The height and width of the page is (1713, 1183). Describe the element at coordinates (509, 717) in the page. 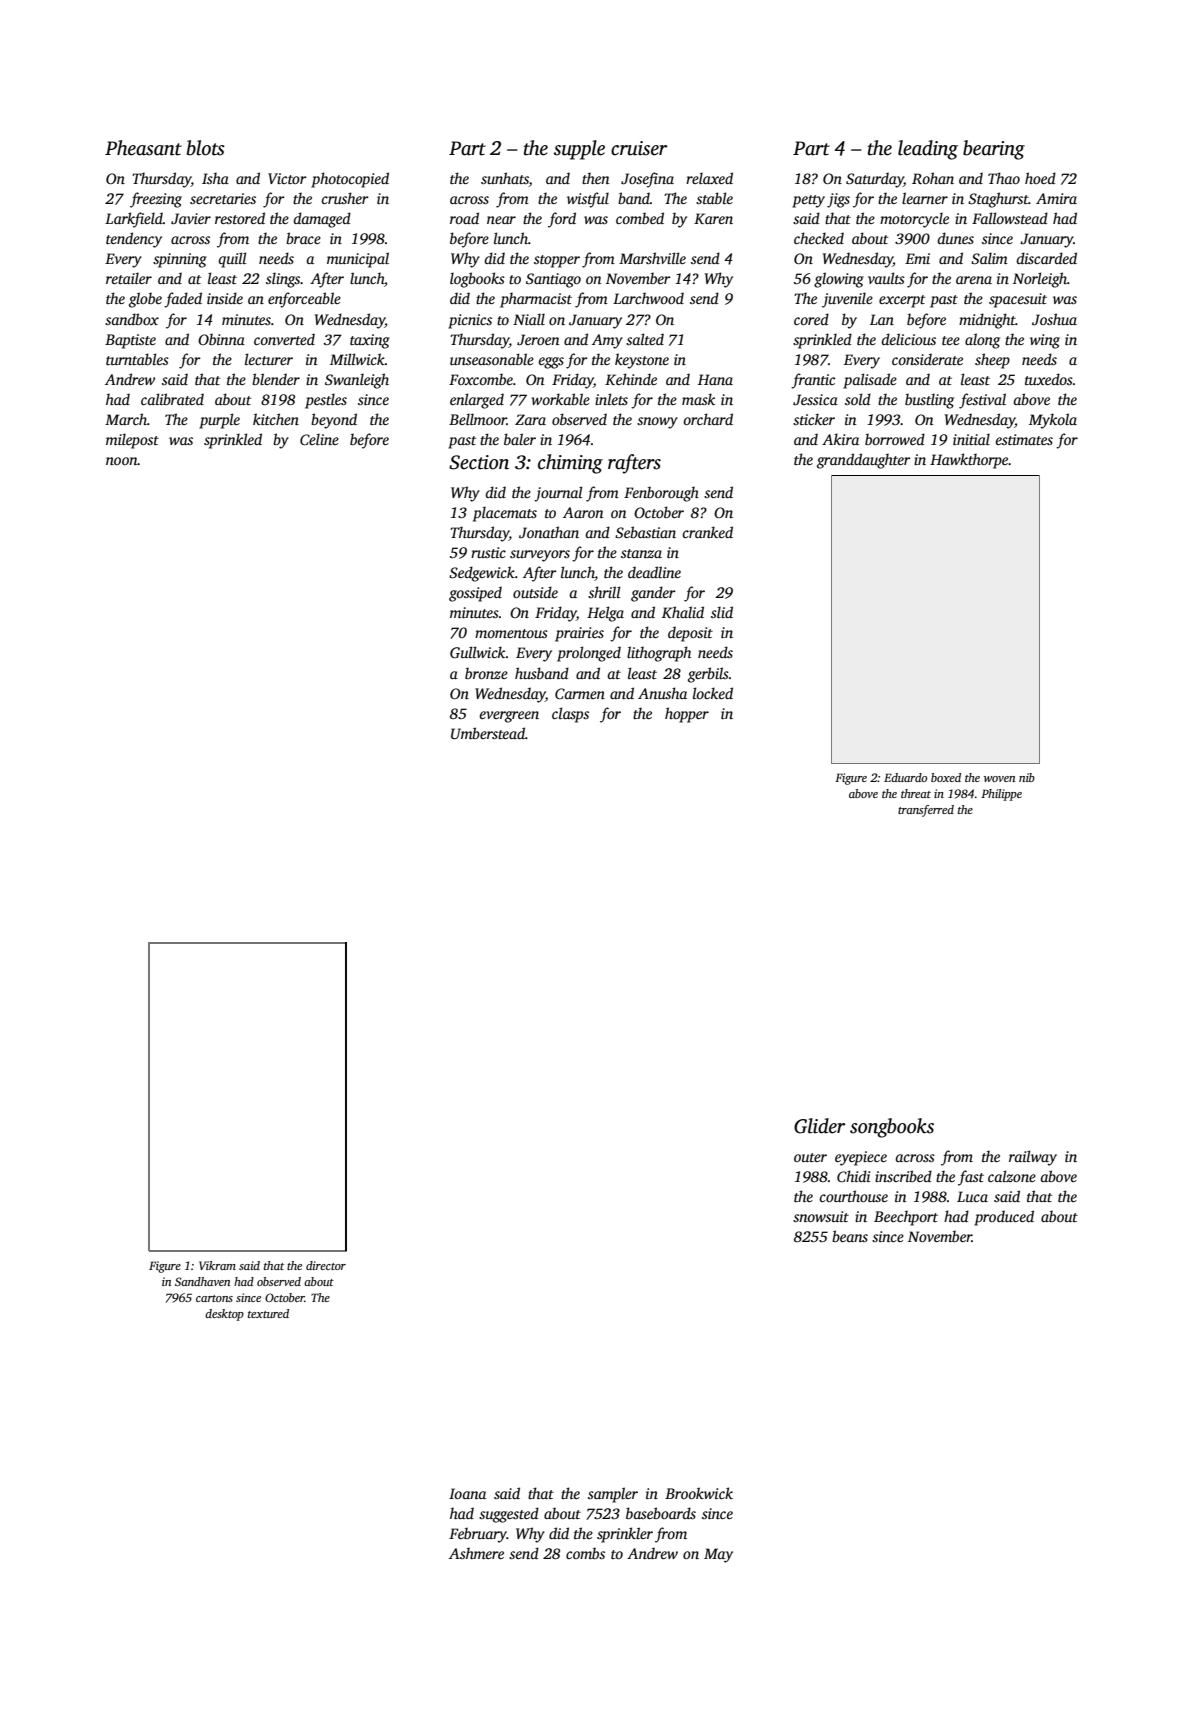

I see `evergreen` at that location.
